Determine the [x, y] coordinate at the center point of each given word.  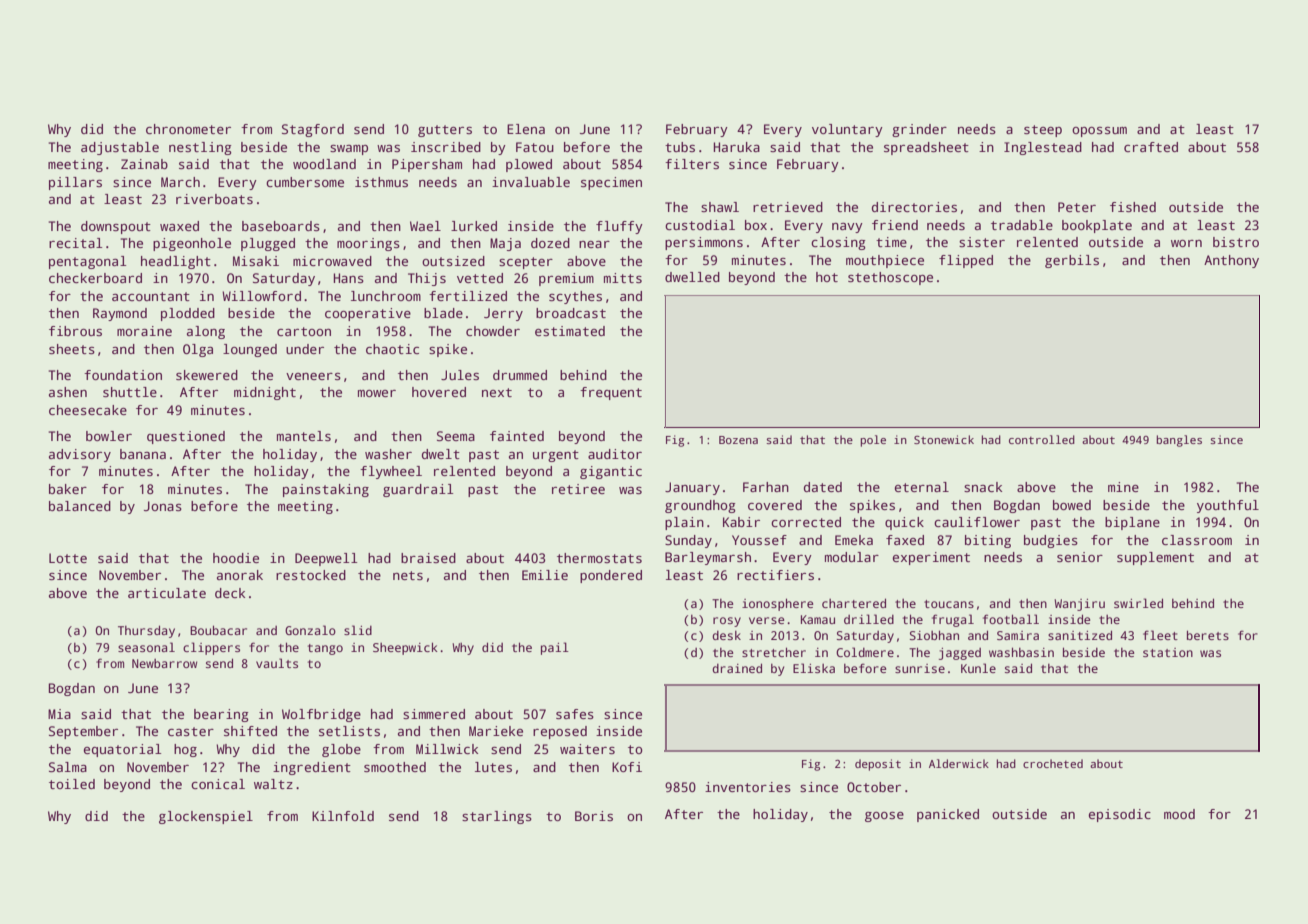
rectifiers [775, 575]
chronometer [188, 129]
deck [230, 593]
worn [1186, 243]
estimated [570, 331]
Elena [526, 129]
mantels [304, 436]
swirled [1138, 603]
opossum [1099, 132]
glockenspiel [206, 817]
